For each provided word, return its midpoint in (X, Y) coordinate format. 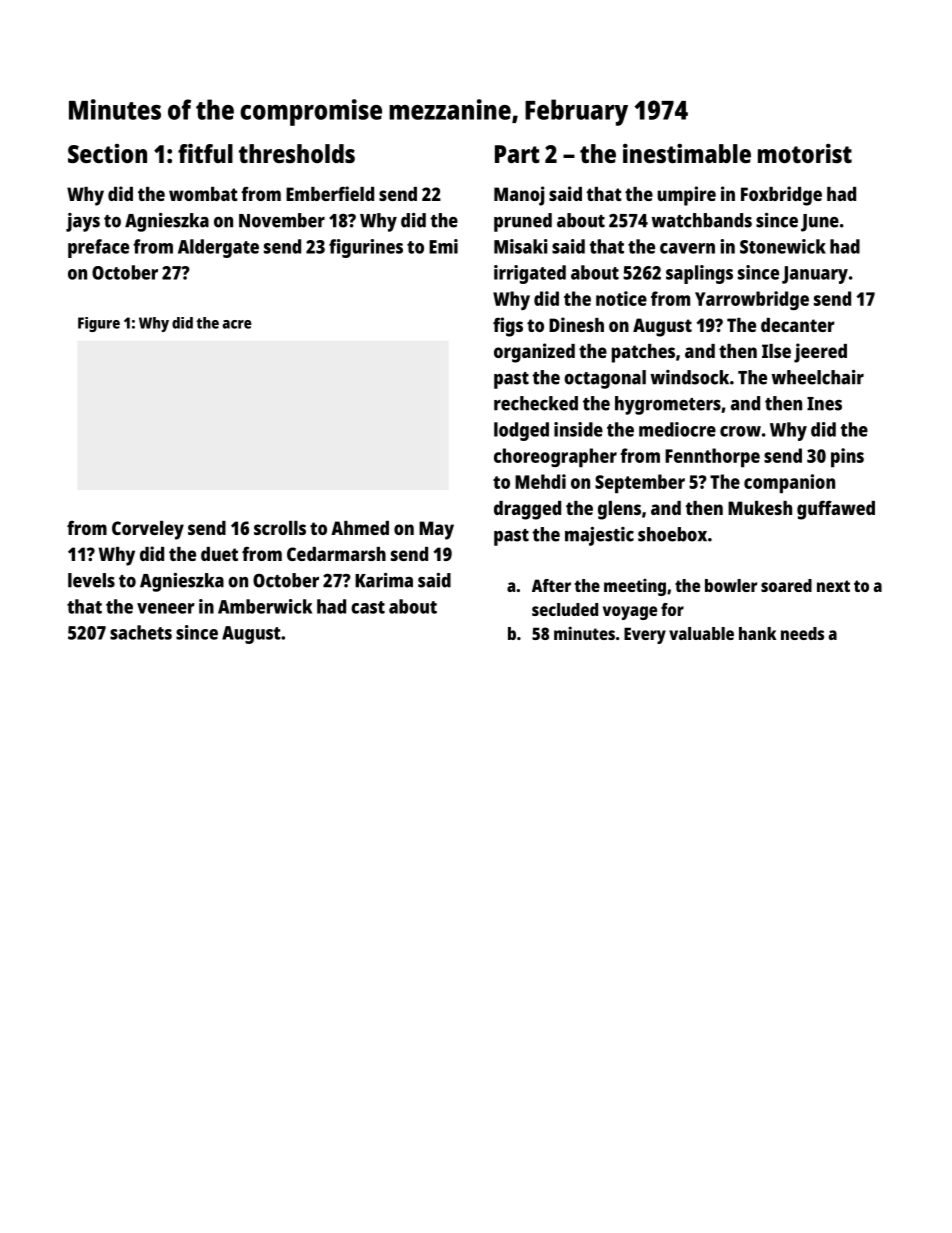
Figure (99, 324)
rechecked (536, 403)
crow (740, 431)
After (551, 585)
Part (517, 154)
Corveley (148, 530)
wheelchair (818, 377)
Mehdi (540, 481)
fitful (205, 153)
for (672, 609)
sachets (141, 632)
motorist (805, 153)
